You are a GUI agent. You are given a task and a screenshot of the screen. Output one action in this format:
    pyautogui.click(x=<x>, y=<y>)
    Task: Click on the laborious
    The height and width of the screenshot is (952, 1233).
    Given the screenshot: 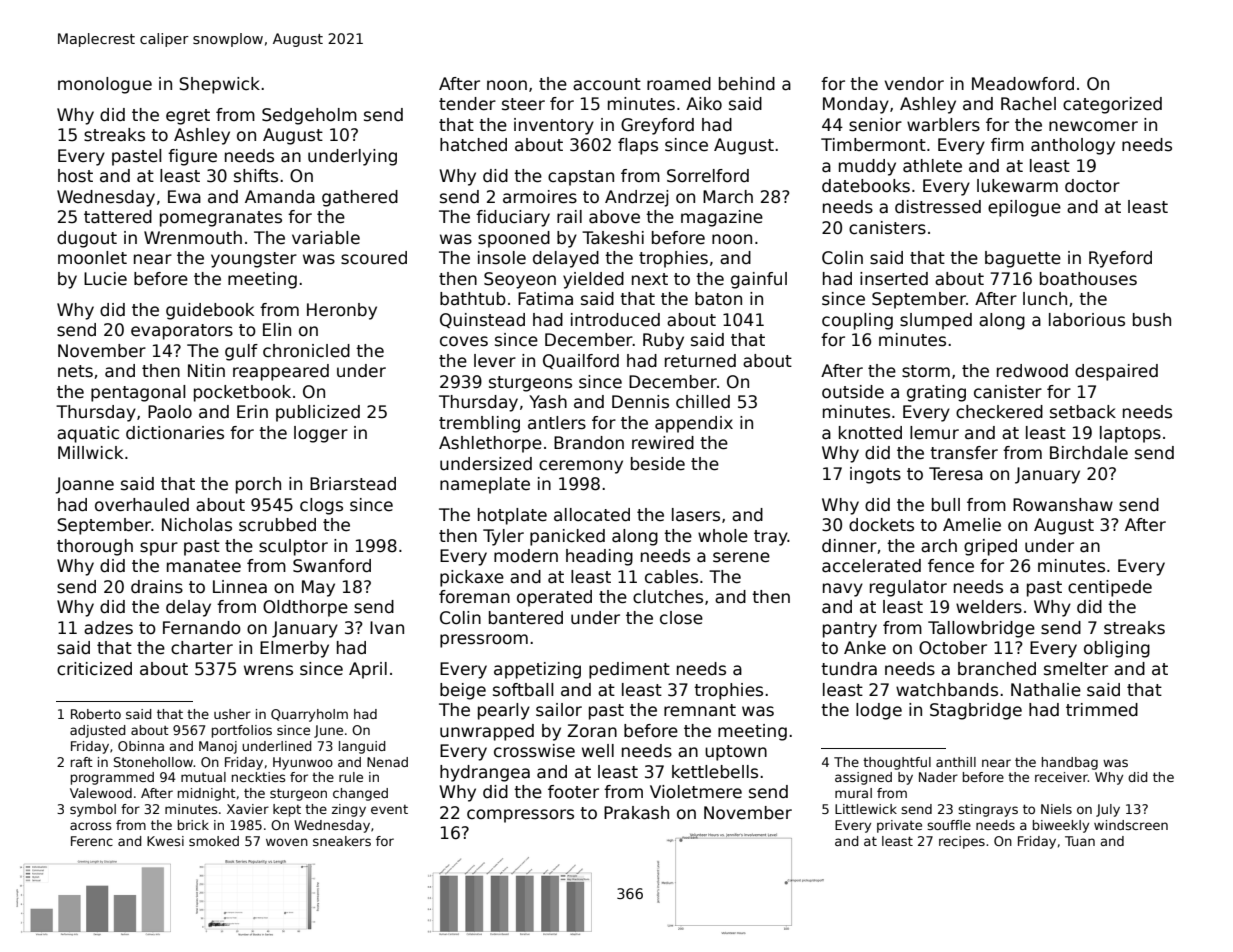 What is the action you would take?
    pyautogui.click(x=1087, y=320)
